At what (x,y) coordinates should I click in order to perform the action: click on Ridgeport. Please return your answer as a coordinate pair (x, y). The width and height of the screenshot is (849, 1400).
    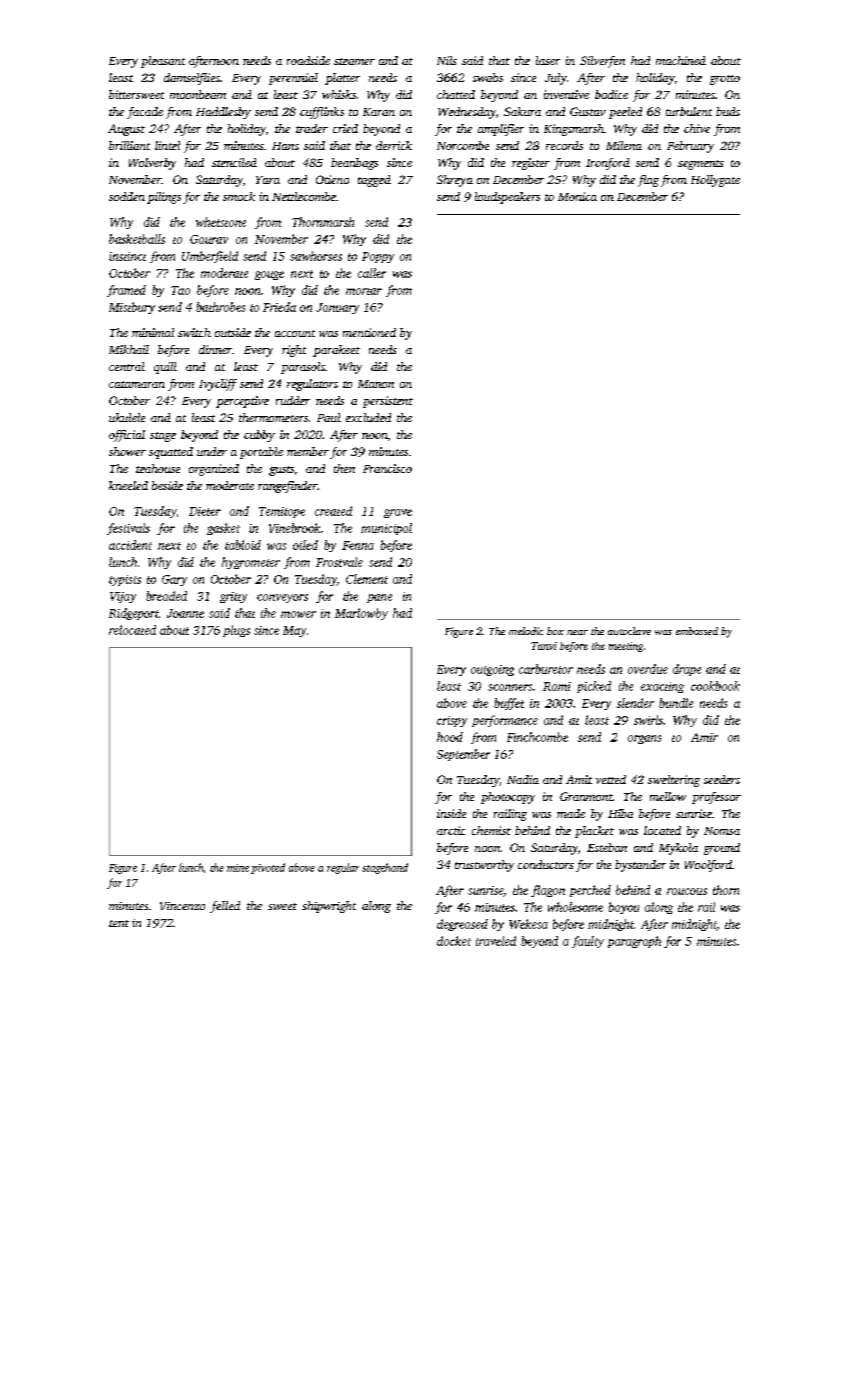
    Looking at the image, I should click on (134, 614).
